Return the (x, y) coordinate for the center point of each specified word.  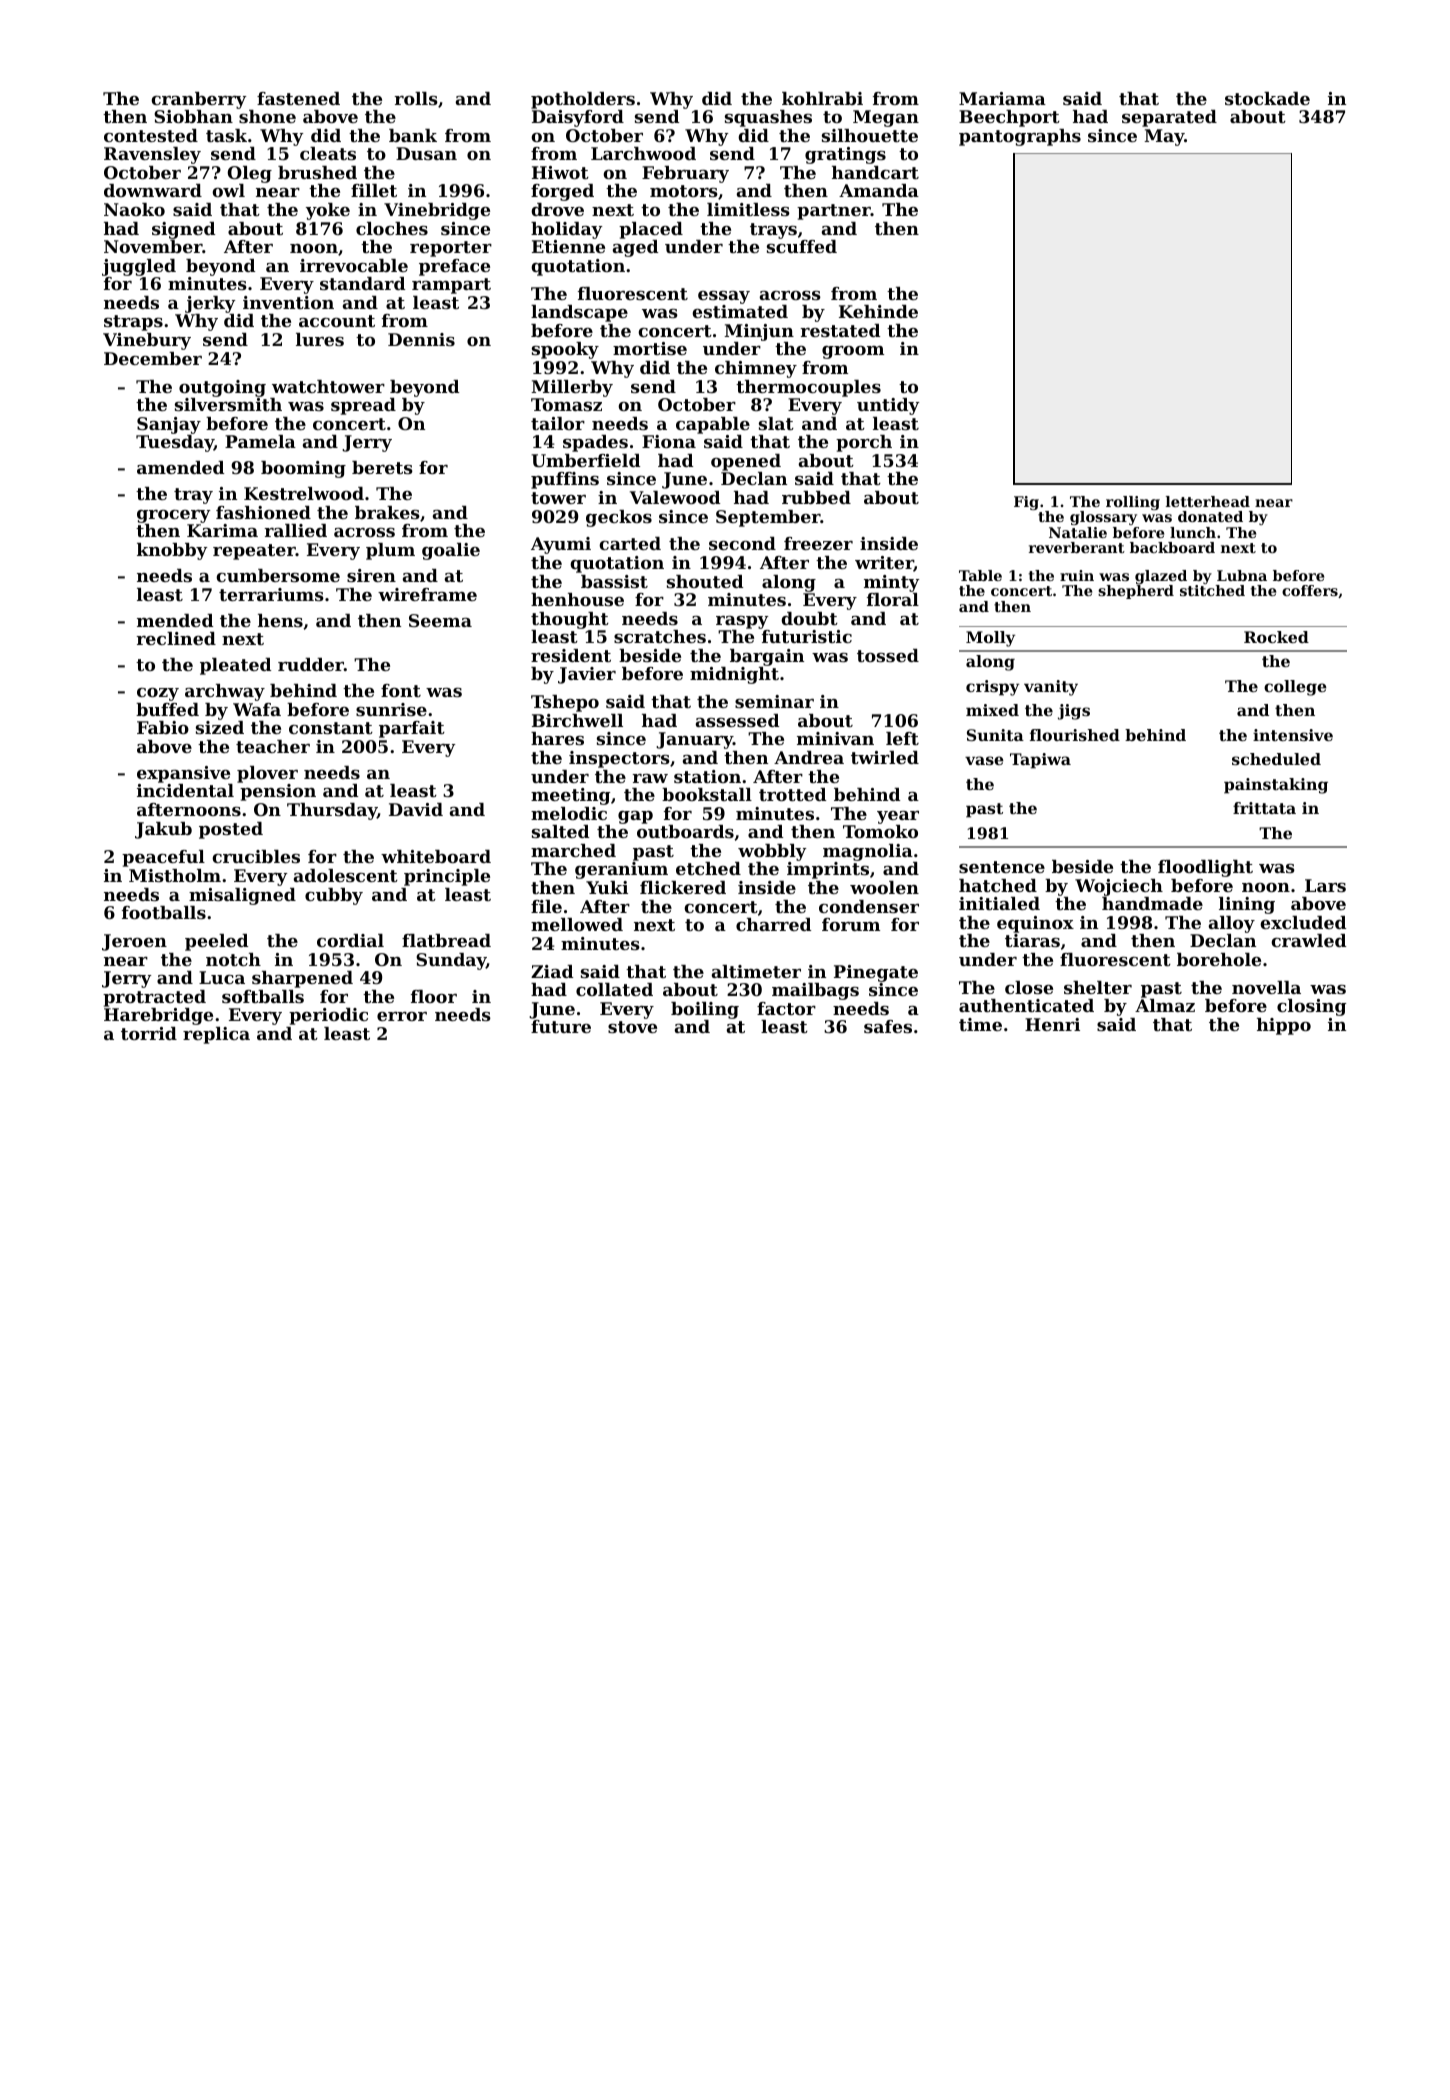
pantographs (1020, 137)
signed (183, 230)
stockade (1267, 98)
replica (216, 1035)
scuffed (802, 246)
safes (888, 1026)
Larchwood (643, 153)
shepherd (1136, 592)
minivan (835, 738)
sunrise (391, 709)
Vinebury (147, 341)
